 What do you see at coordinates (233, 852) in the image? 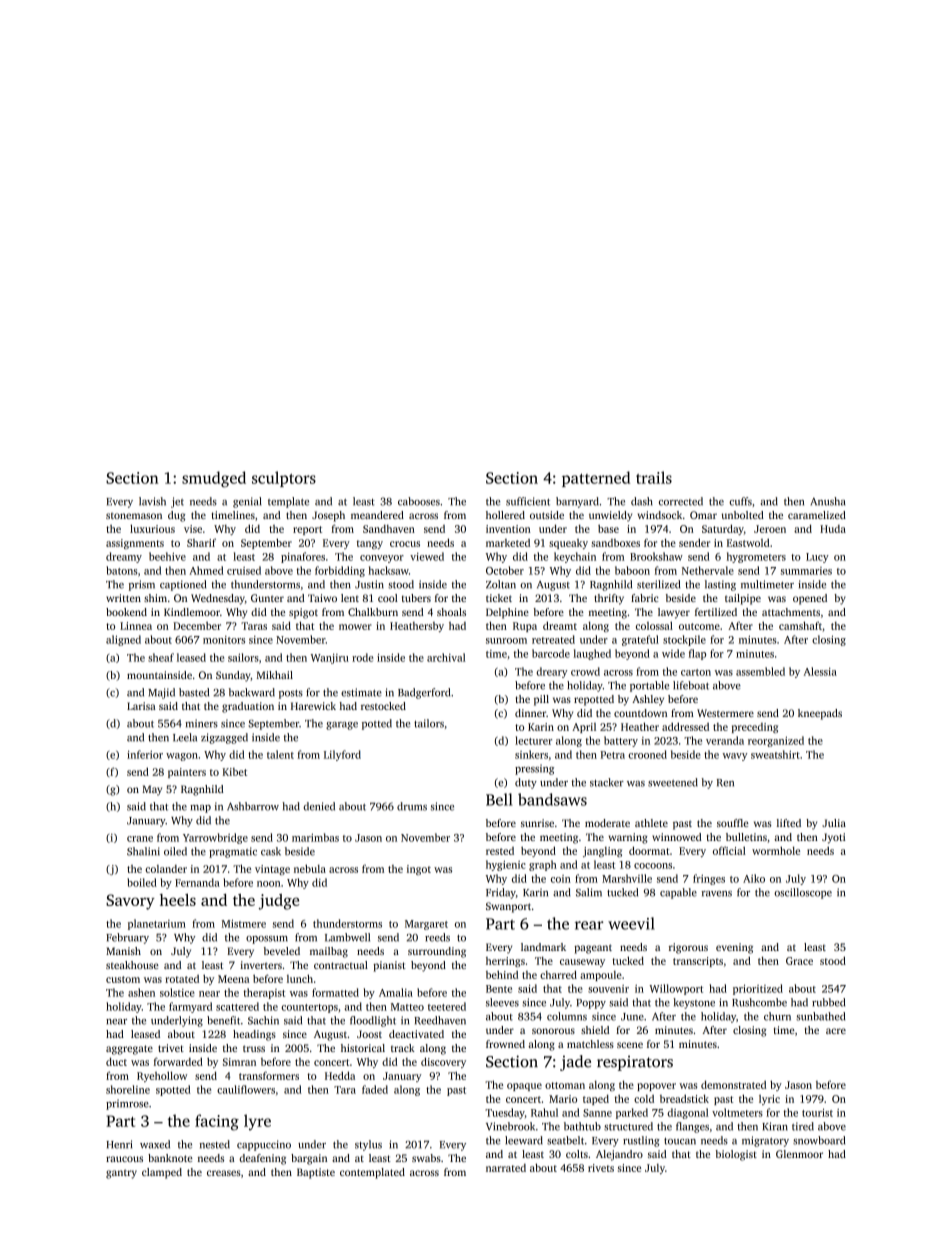
I see `pragmatic` at bounding box center [233, 852].
